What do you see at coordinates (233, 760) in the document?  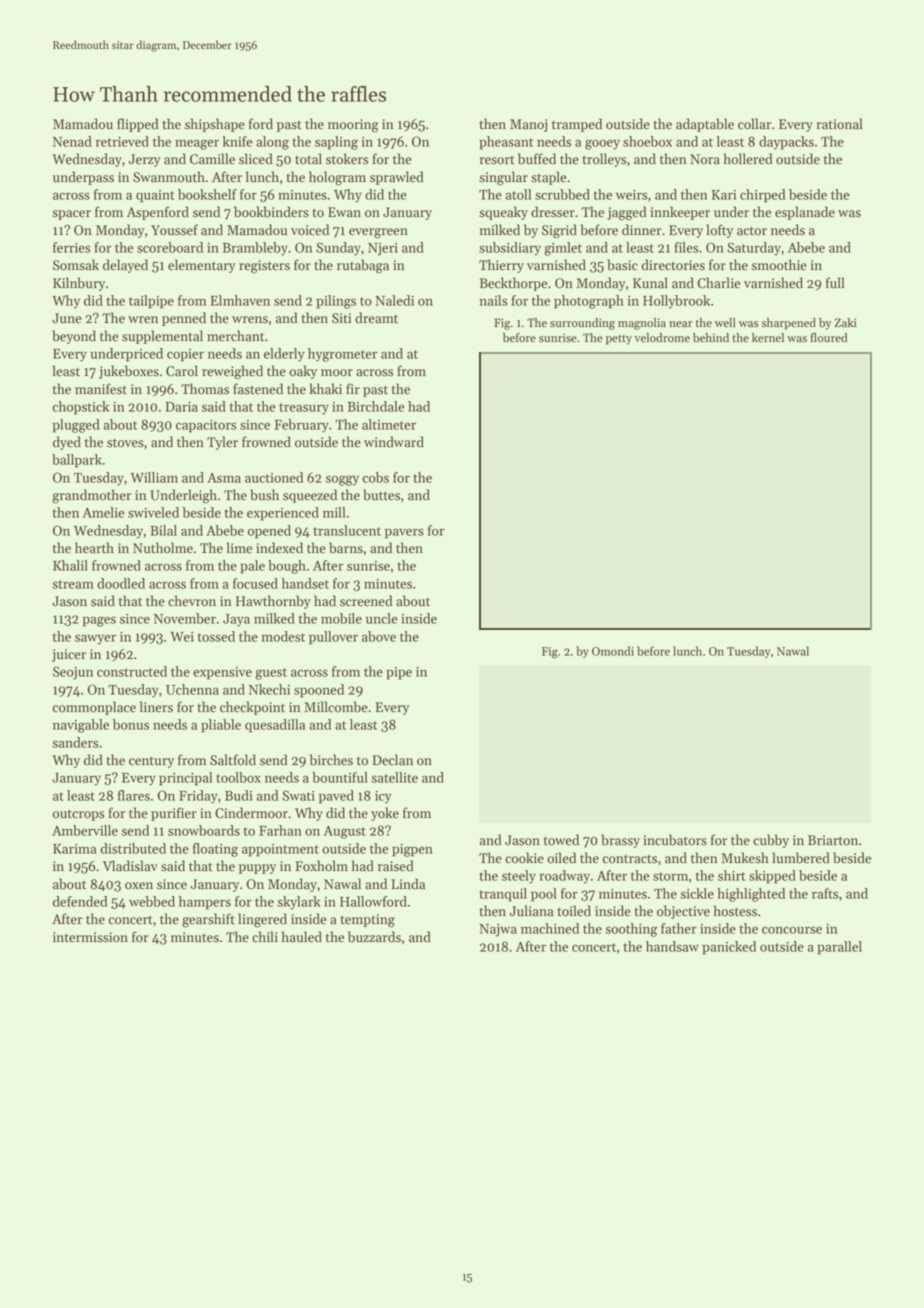 I see `Saltfold` at bounding box center [233, 760].
